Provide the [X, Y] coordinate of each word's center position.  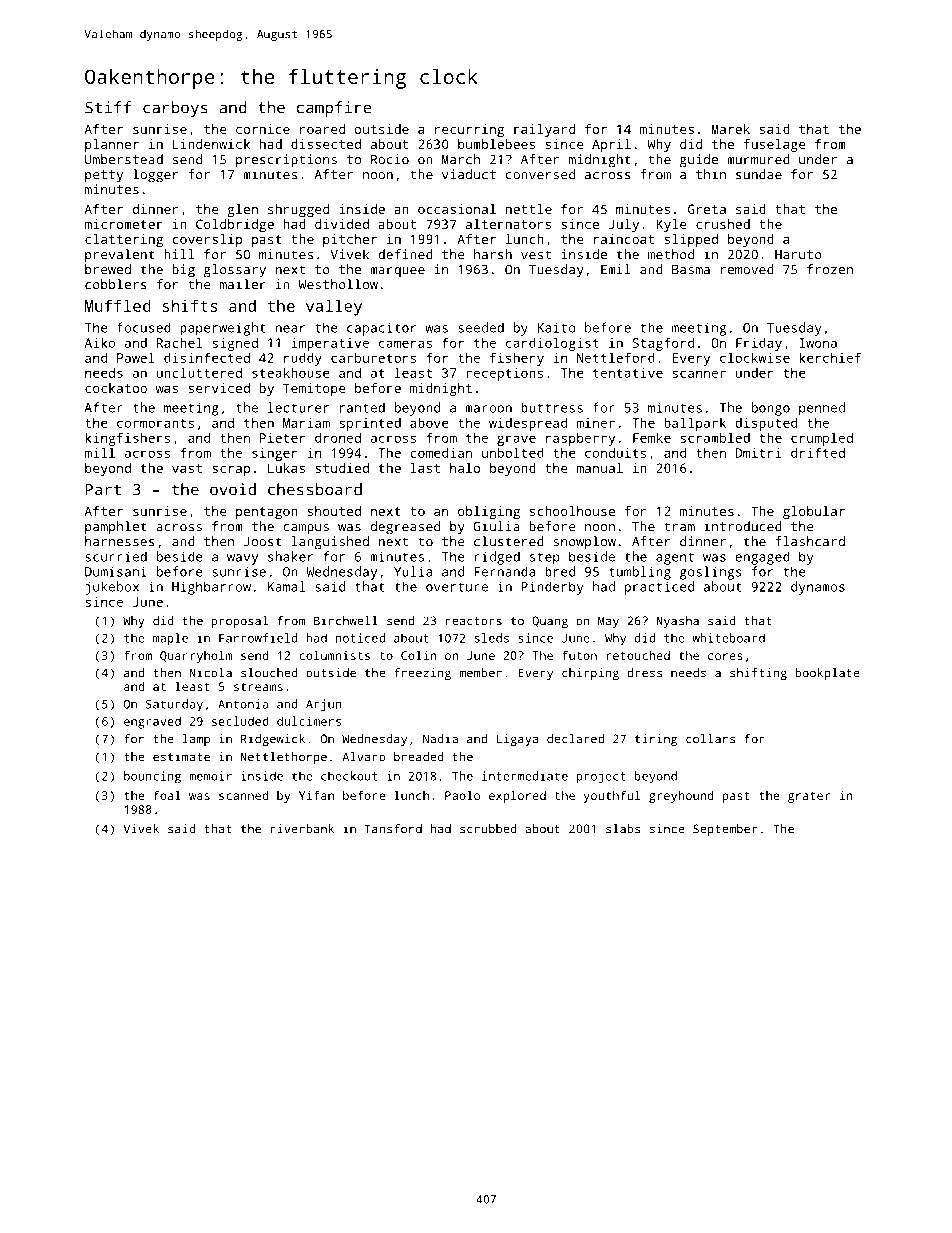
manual [600, 468]
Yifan [316, 795]
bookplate [827, 674]
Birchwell [346, 621]
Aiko [99, 343]
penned [822, 409]
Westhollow [338, 284]
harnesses [120, 541]
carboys [175, 109]
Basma [691, 270]
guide [699, 161]
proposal [239, 622]
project [601, 777]
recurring [469, 130]
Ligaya [517, 740]
